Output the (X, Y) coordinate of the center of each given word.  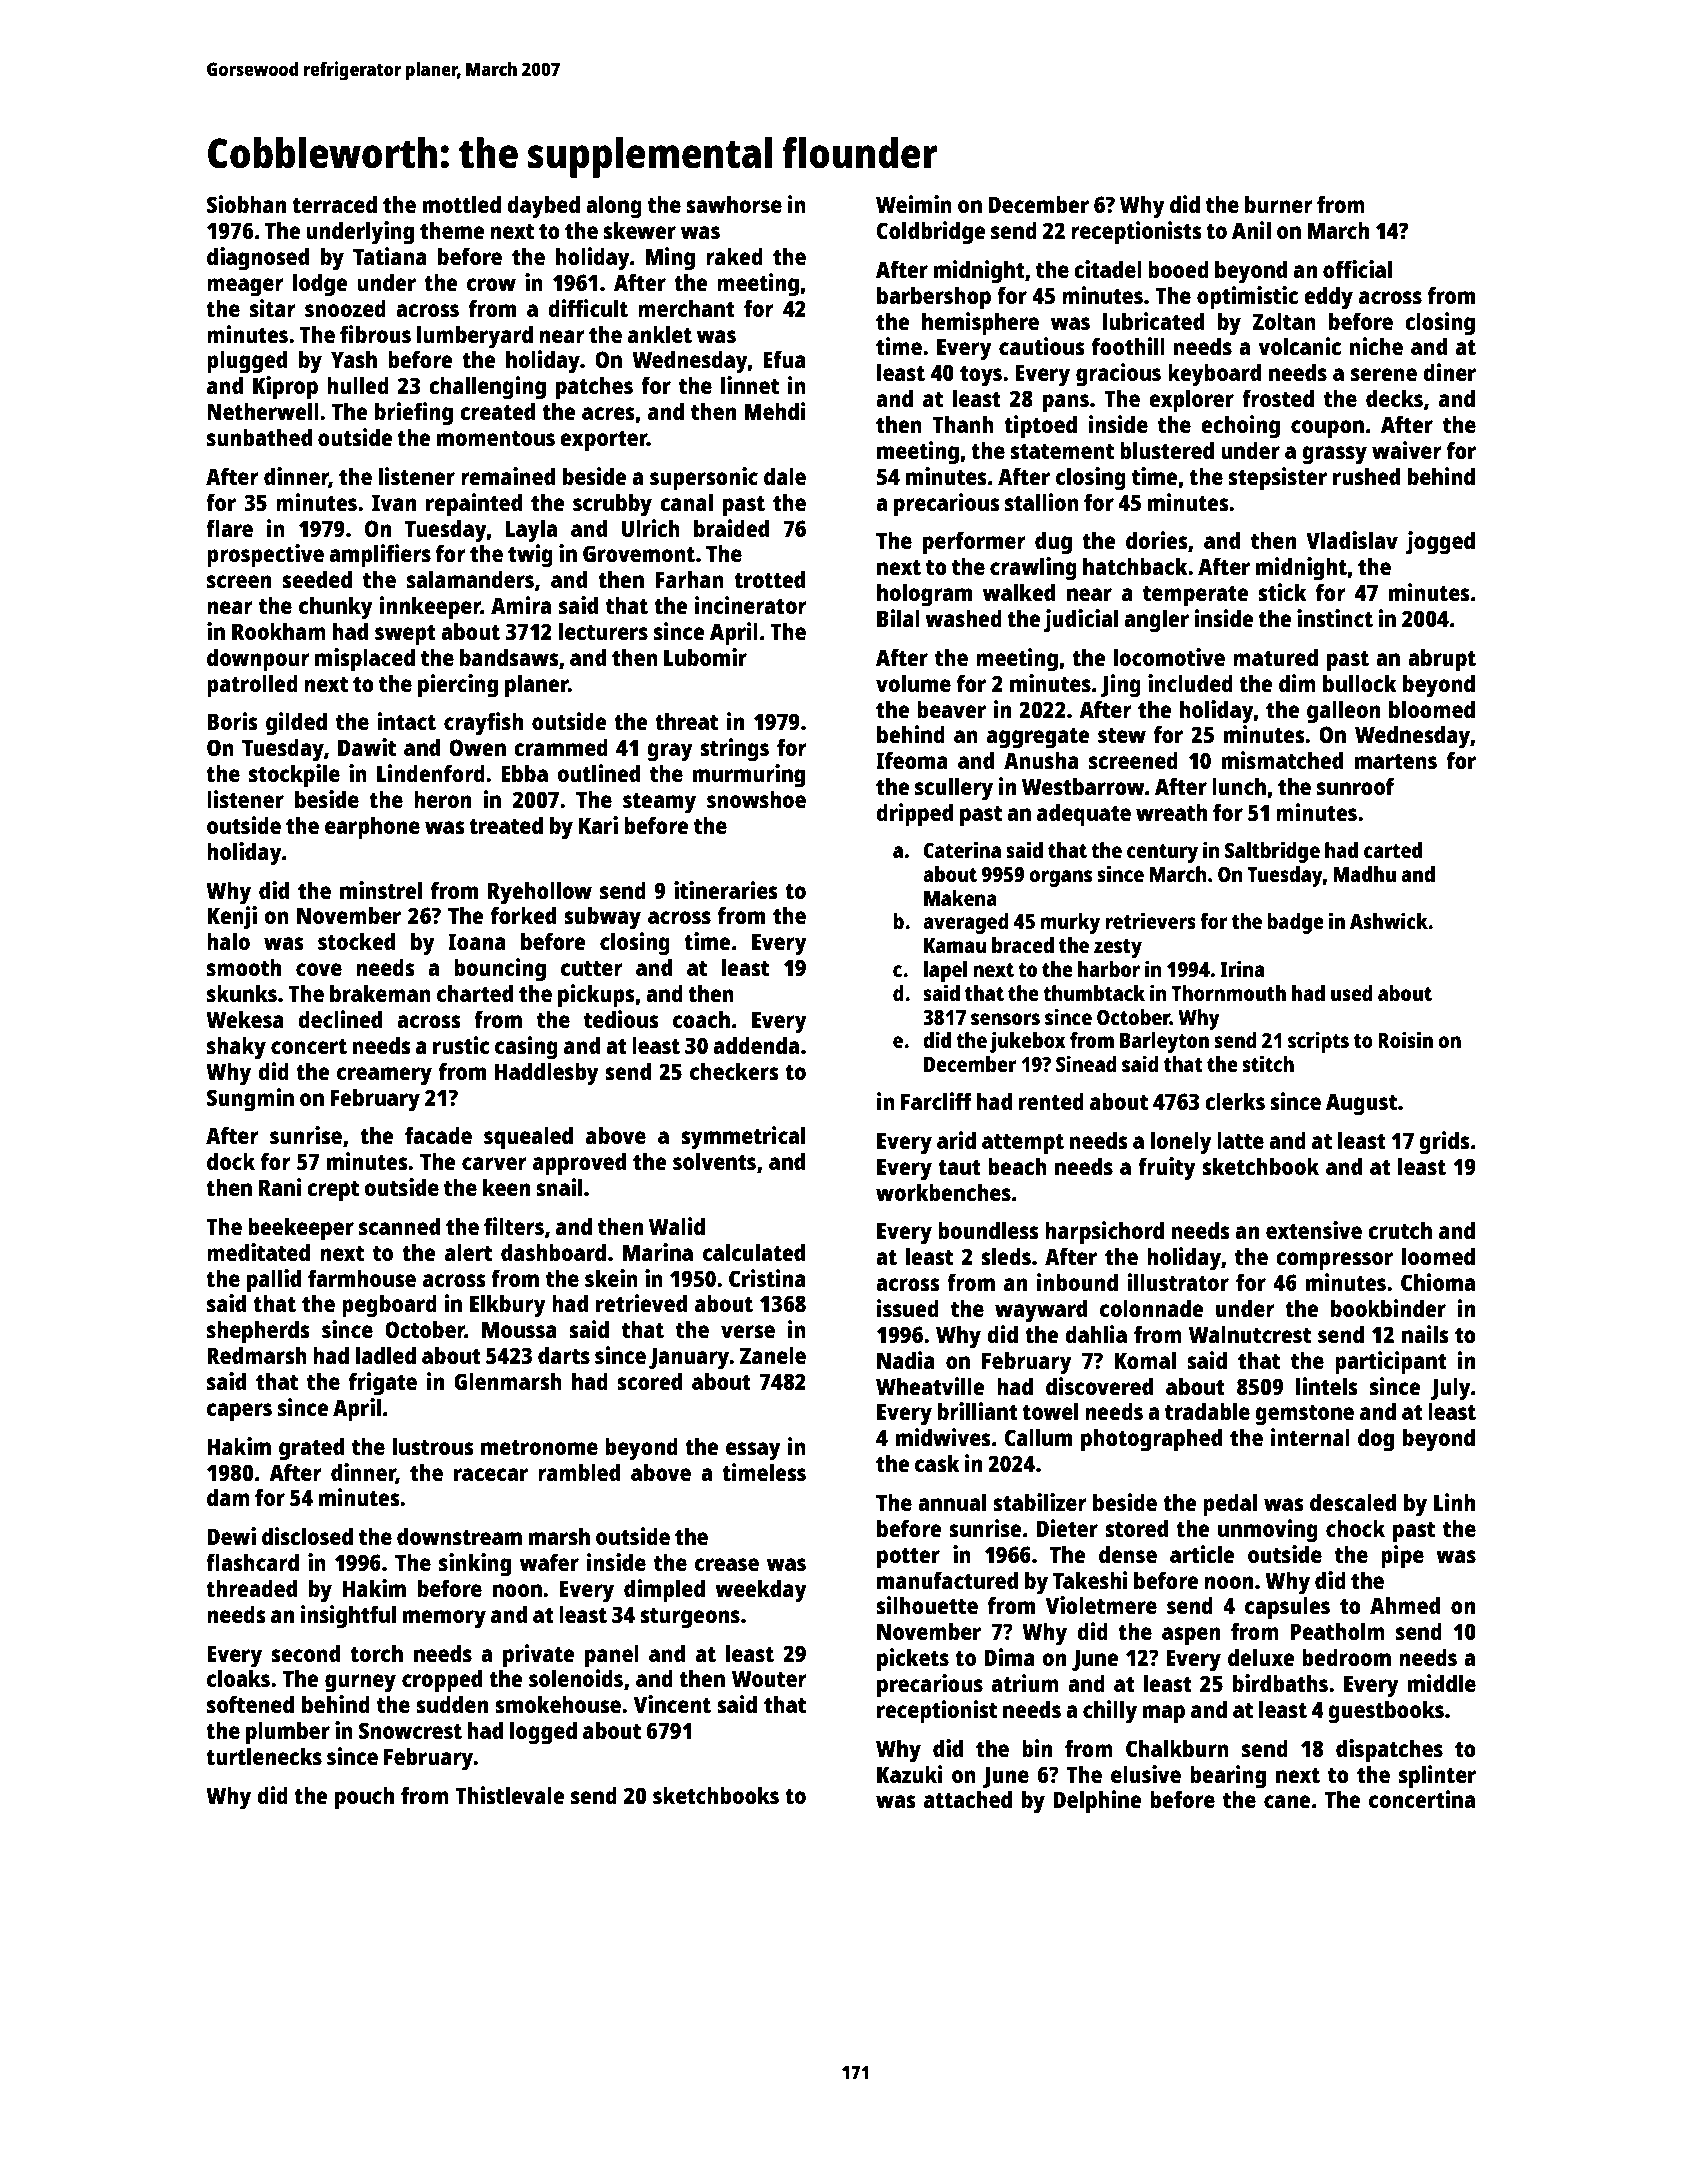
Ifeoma (912, 760)
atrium (1025, 1683)
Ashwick (1389, 920)
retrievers (1150, 920)
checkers (734, 1071)
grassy (1334, 455)
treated (506, 825)
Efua (785, 359)
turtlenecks (264, 1756)
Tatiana (390, 256)
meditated (258, 1252)
